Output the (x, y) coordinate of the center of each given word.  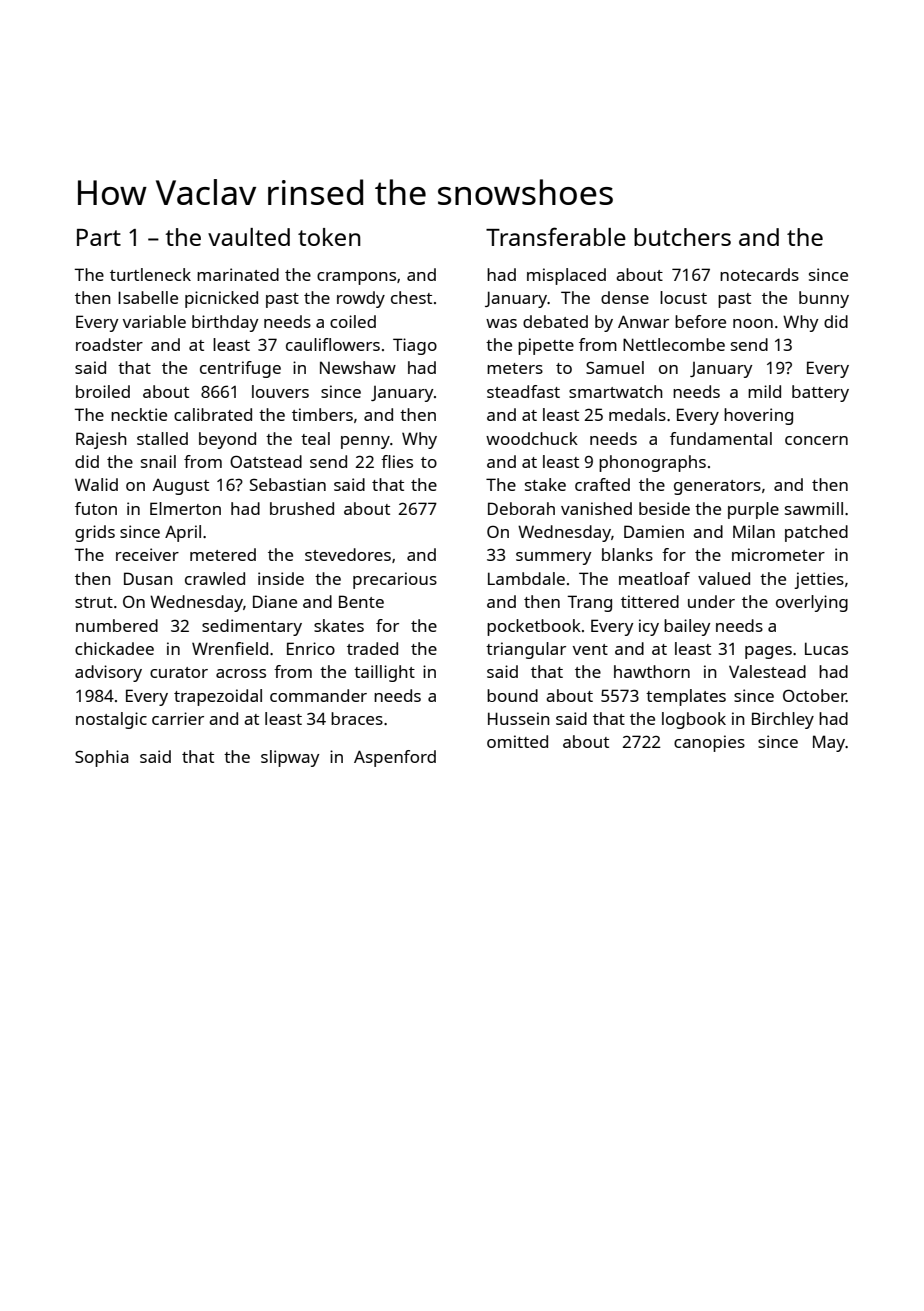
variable (154, 321)
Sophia (102, 758)
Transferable (556, 236)
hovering (758, 416)
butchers (682, 237)
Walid (96, 484)
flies (397, 461)
